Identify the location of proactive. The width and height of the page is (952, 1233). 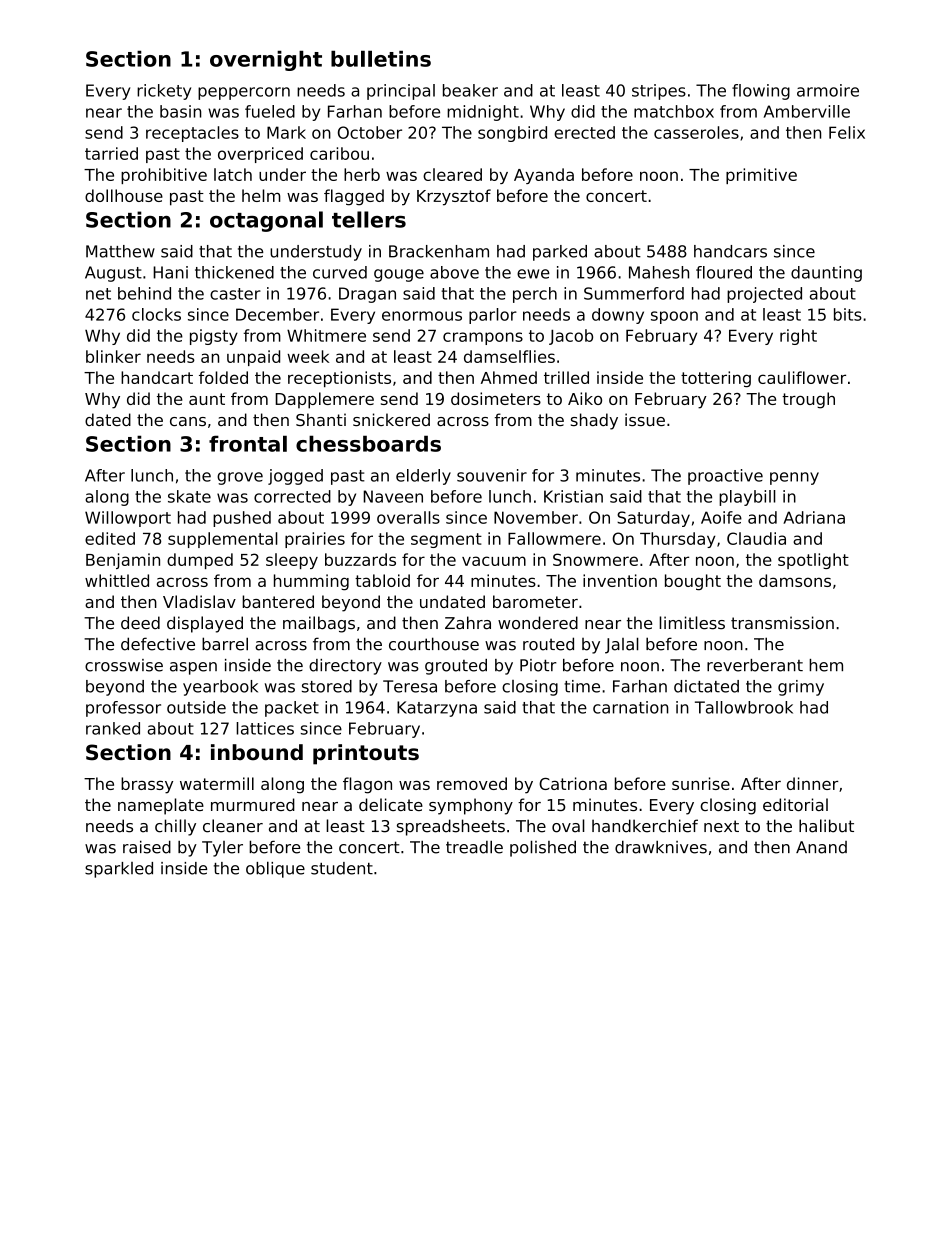
(725, 477).
